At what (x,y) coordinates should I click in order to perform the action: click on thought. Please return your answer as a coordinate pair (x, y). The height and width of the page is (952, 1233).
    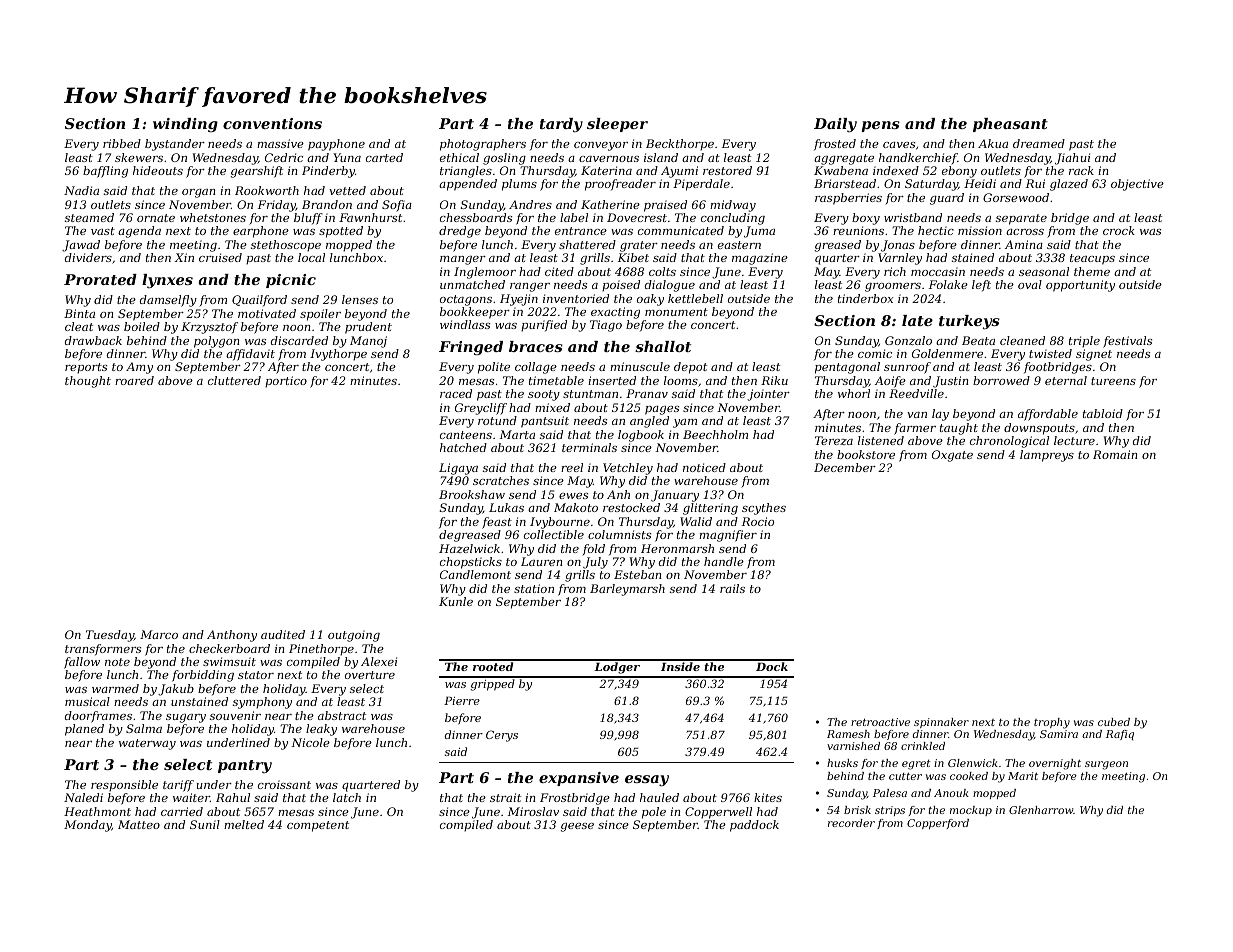
    Looking at the image, I should click on (88, 382).
